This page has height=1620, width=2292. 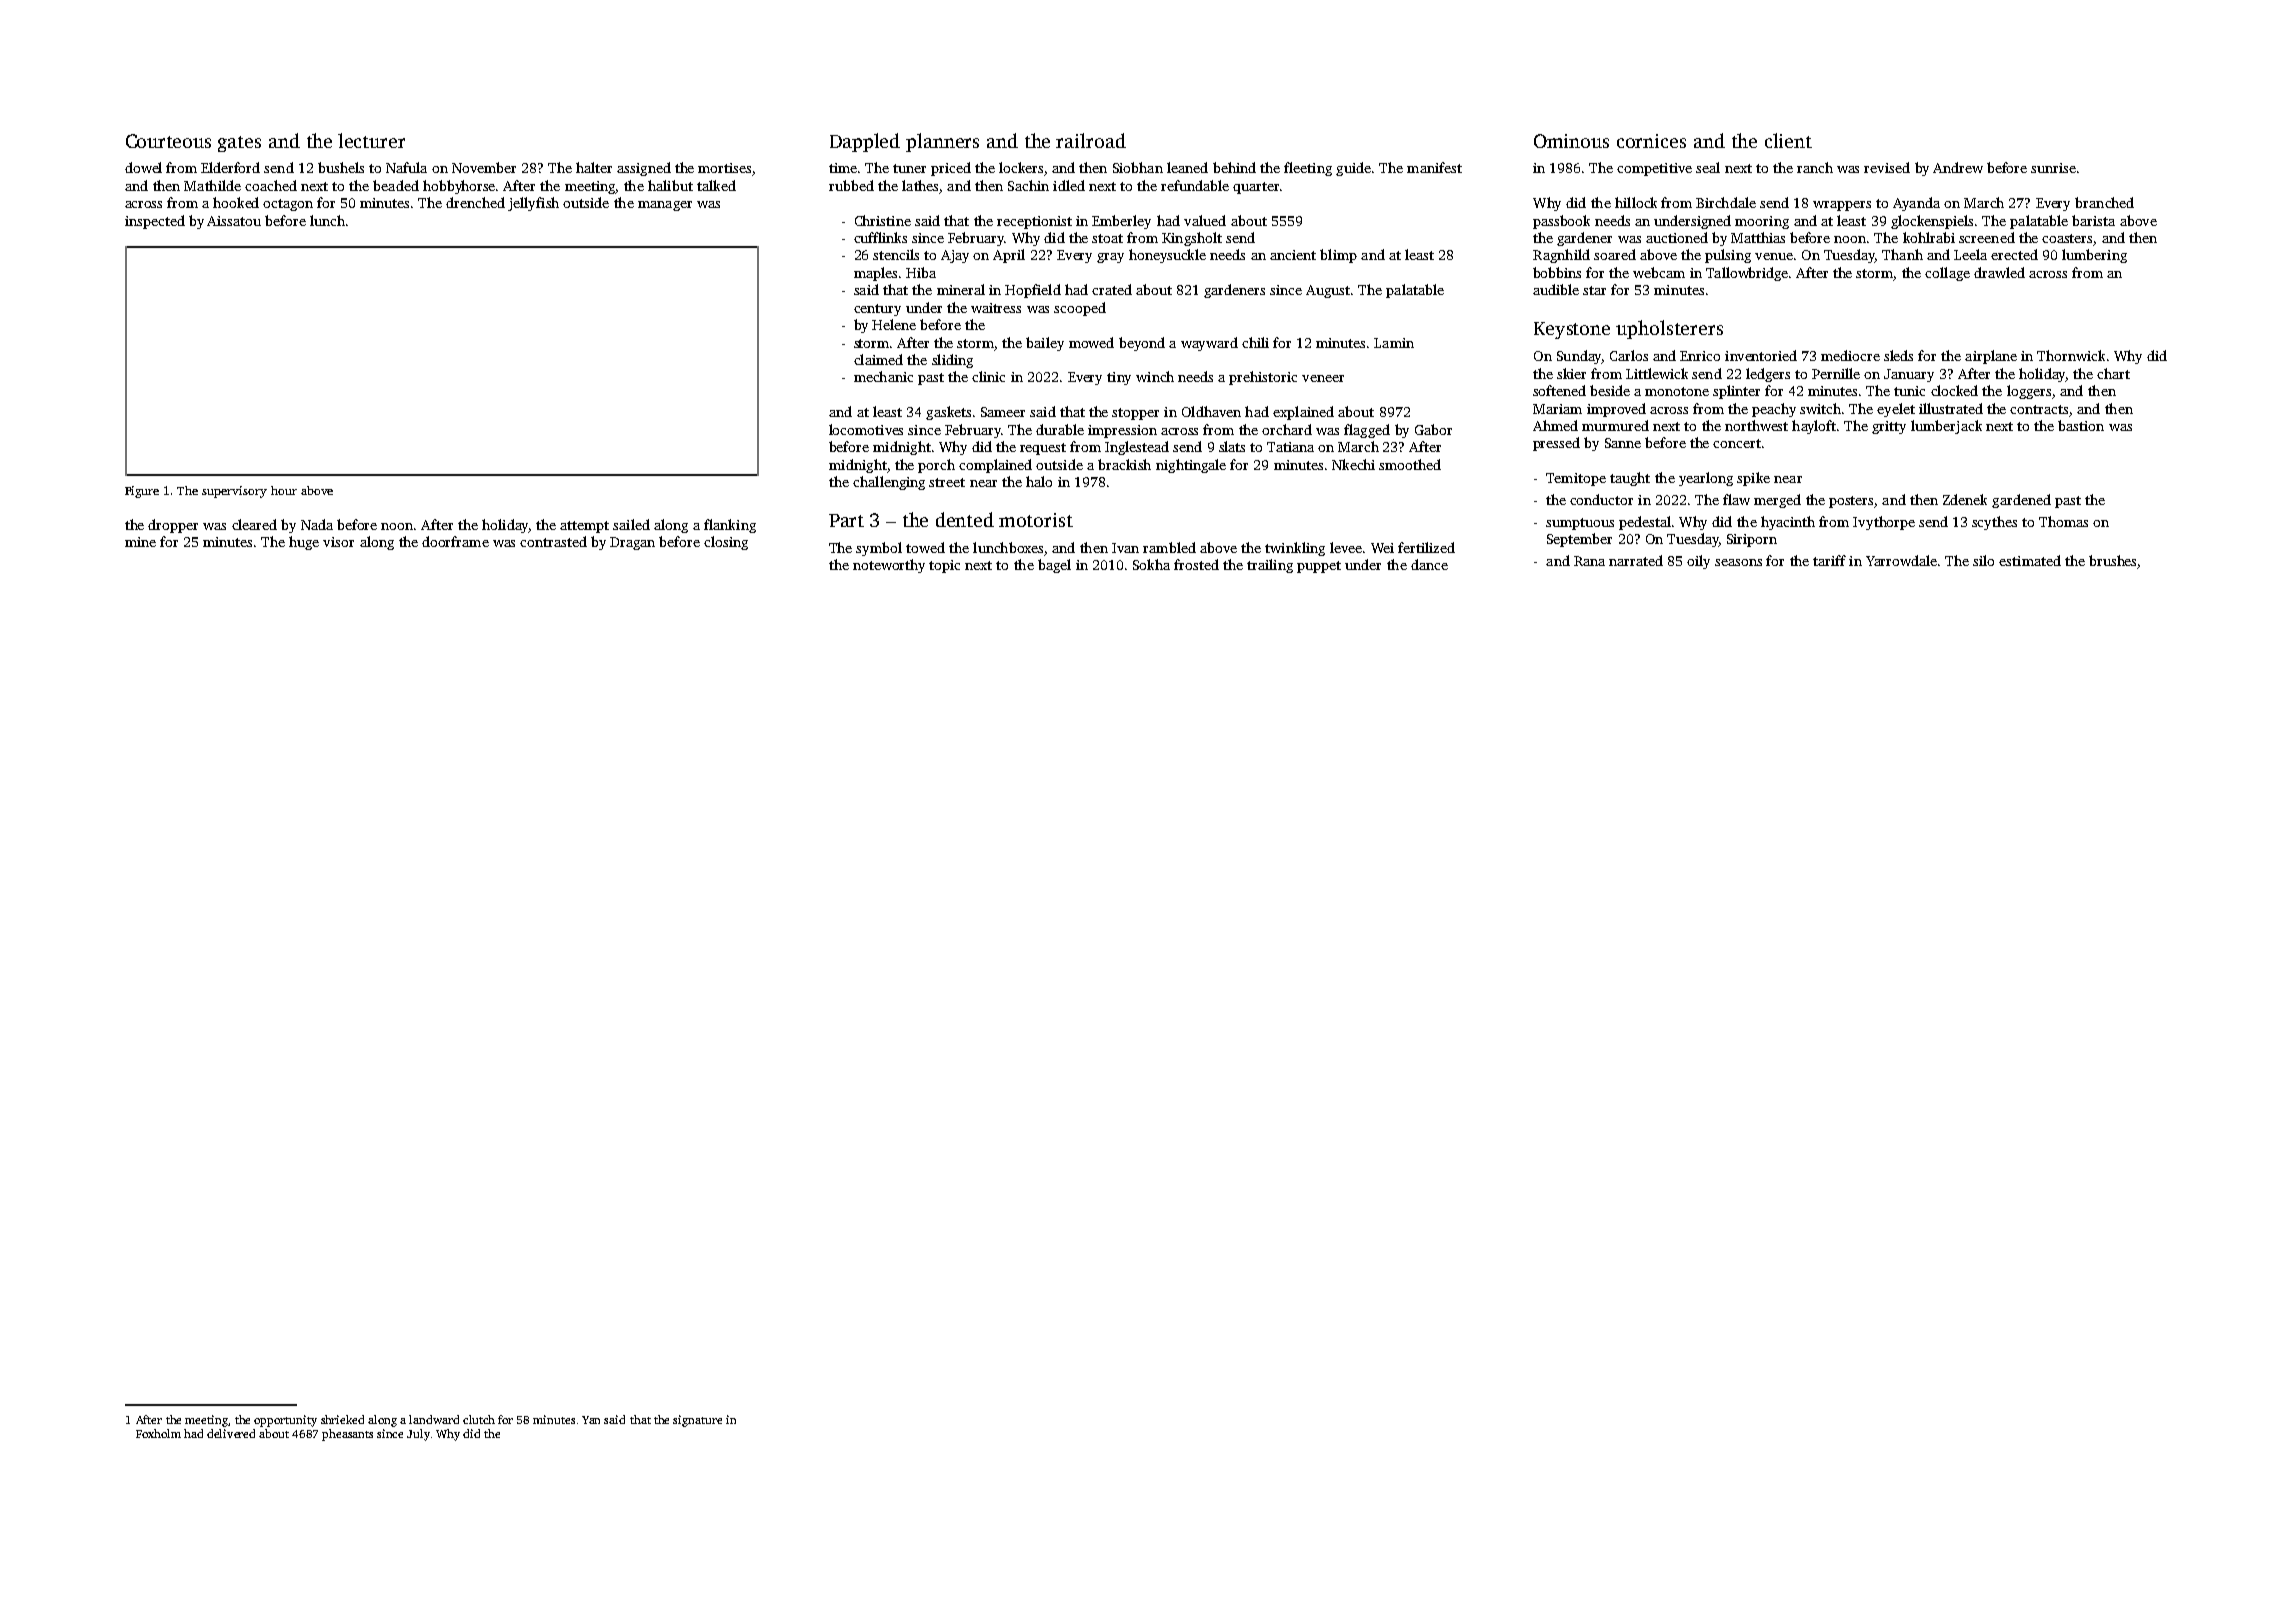 I want to click on puppet, so click(x=1319, y=567).
